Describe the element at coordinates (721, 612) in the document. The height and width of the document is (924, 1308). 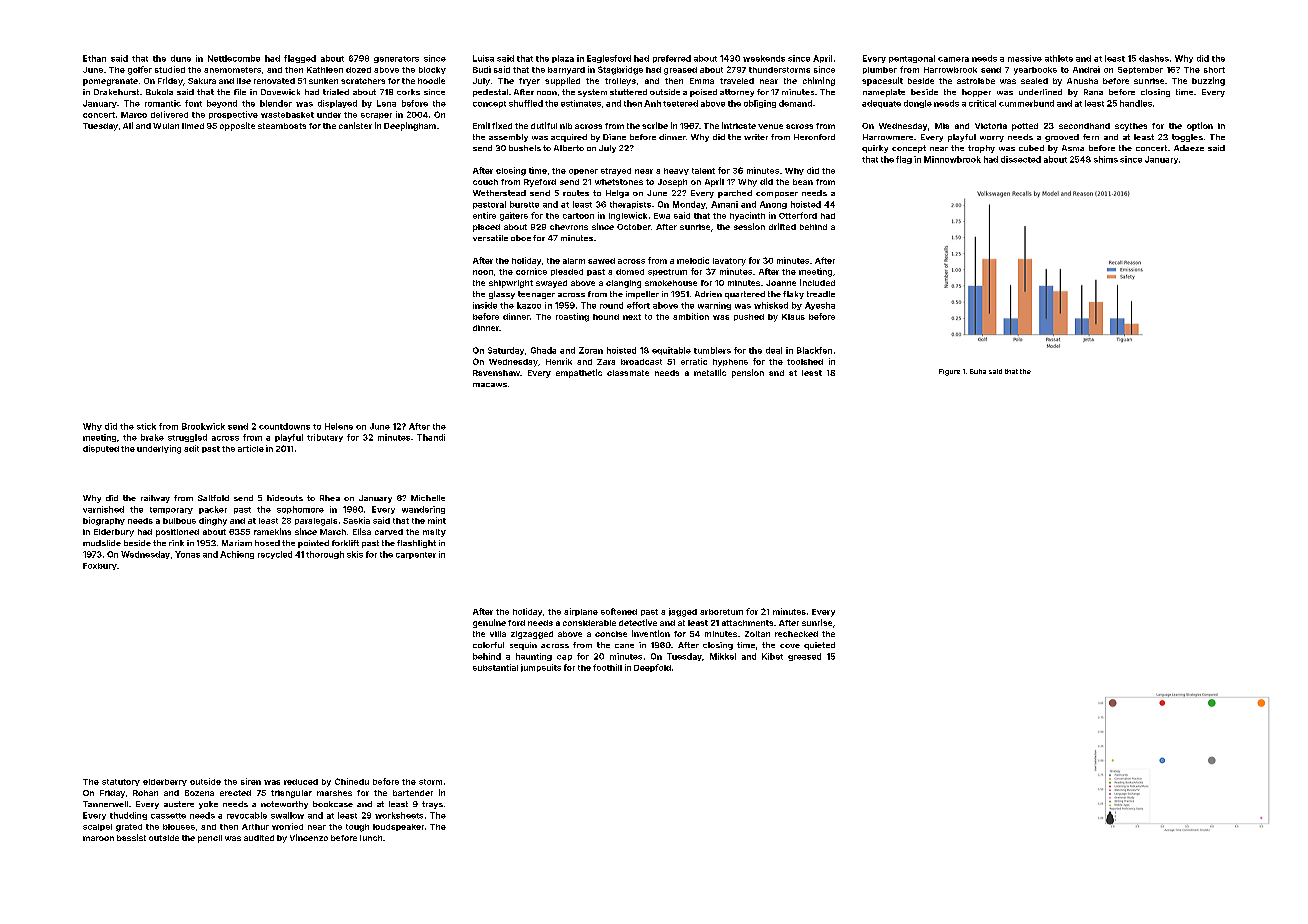
I see `arboretum` at that location.
